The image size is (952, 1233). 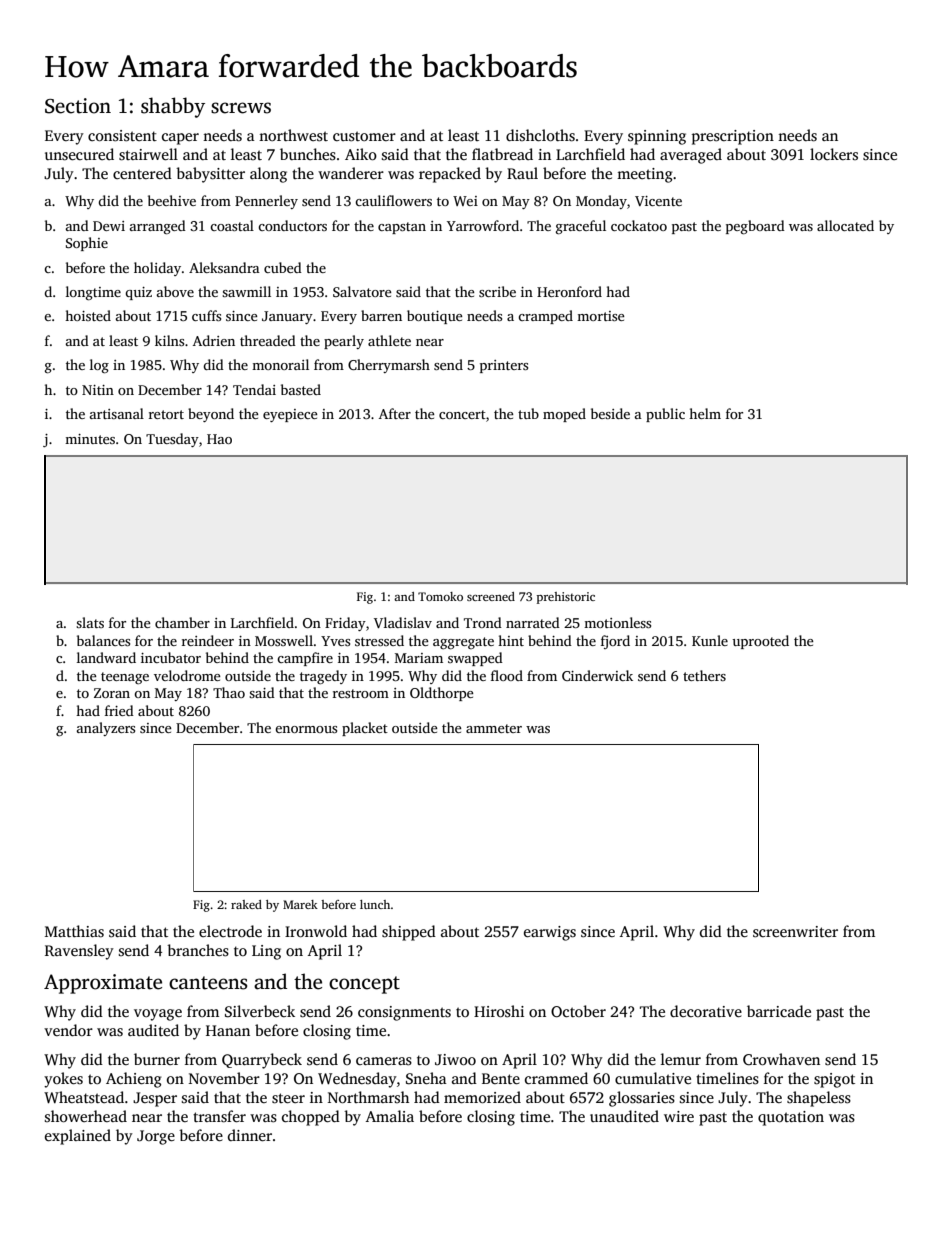 What do you see at coordinates (566, 598) in the image?
I see `prehistoric` at bounding box center [566, 598].
